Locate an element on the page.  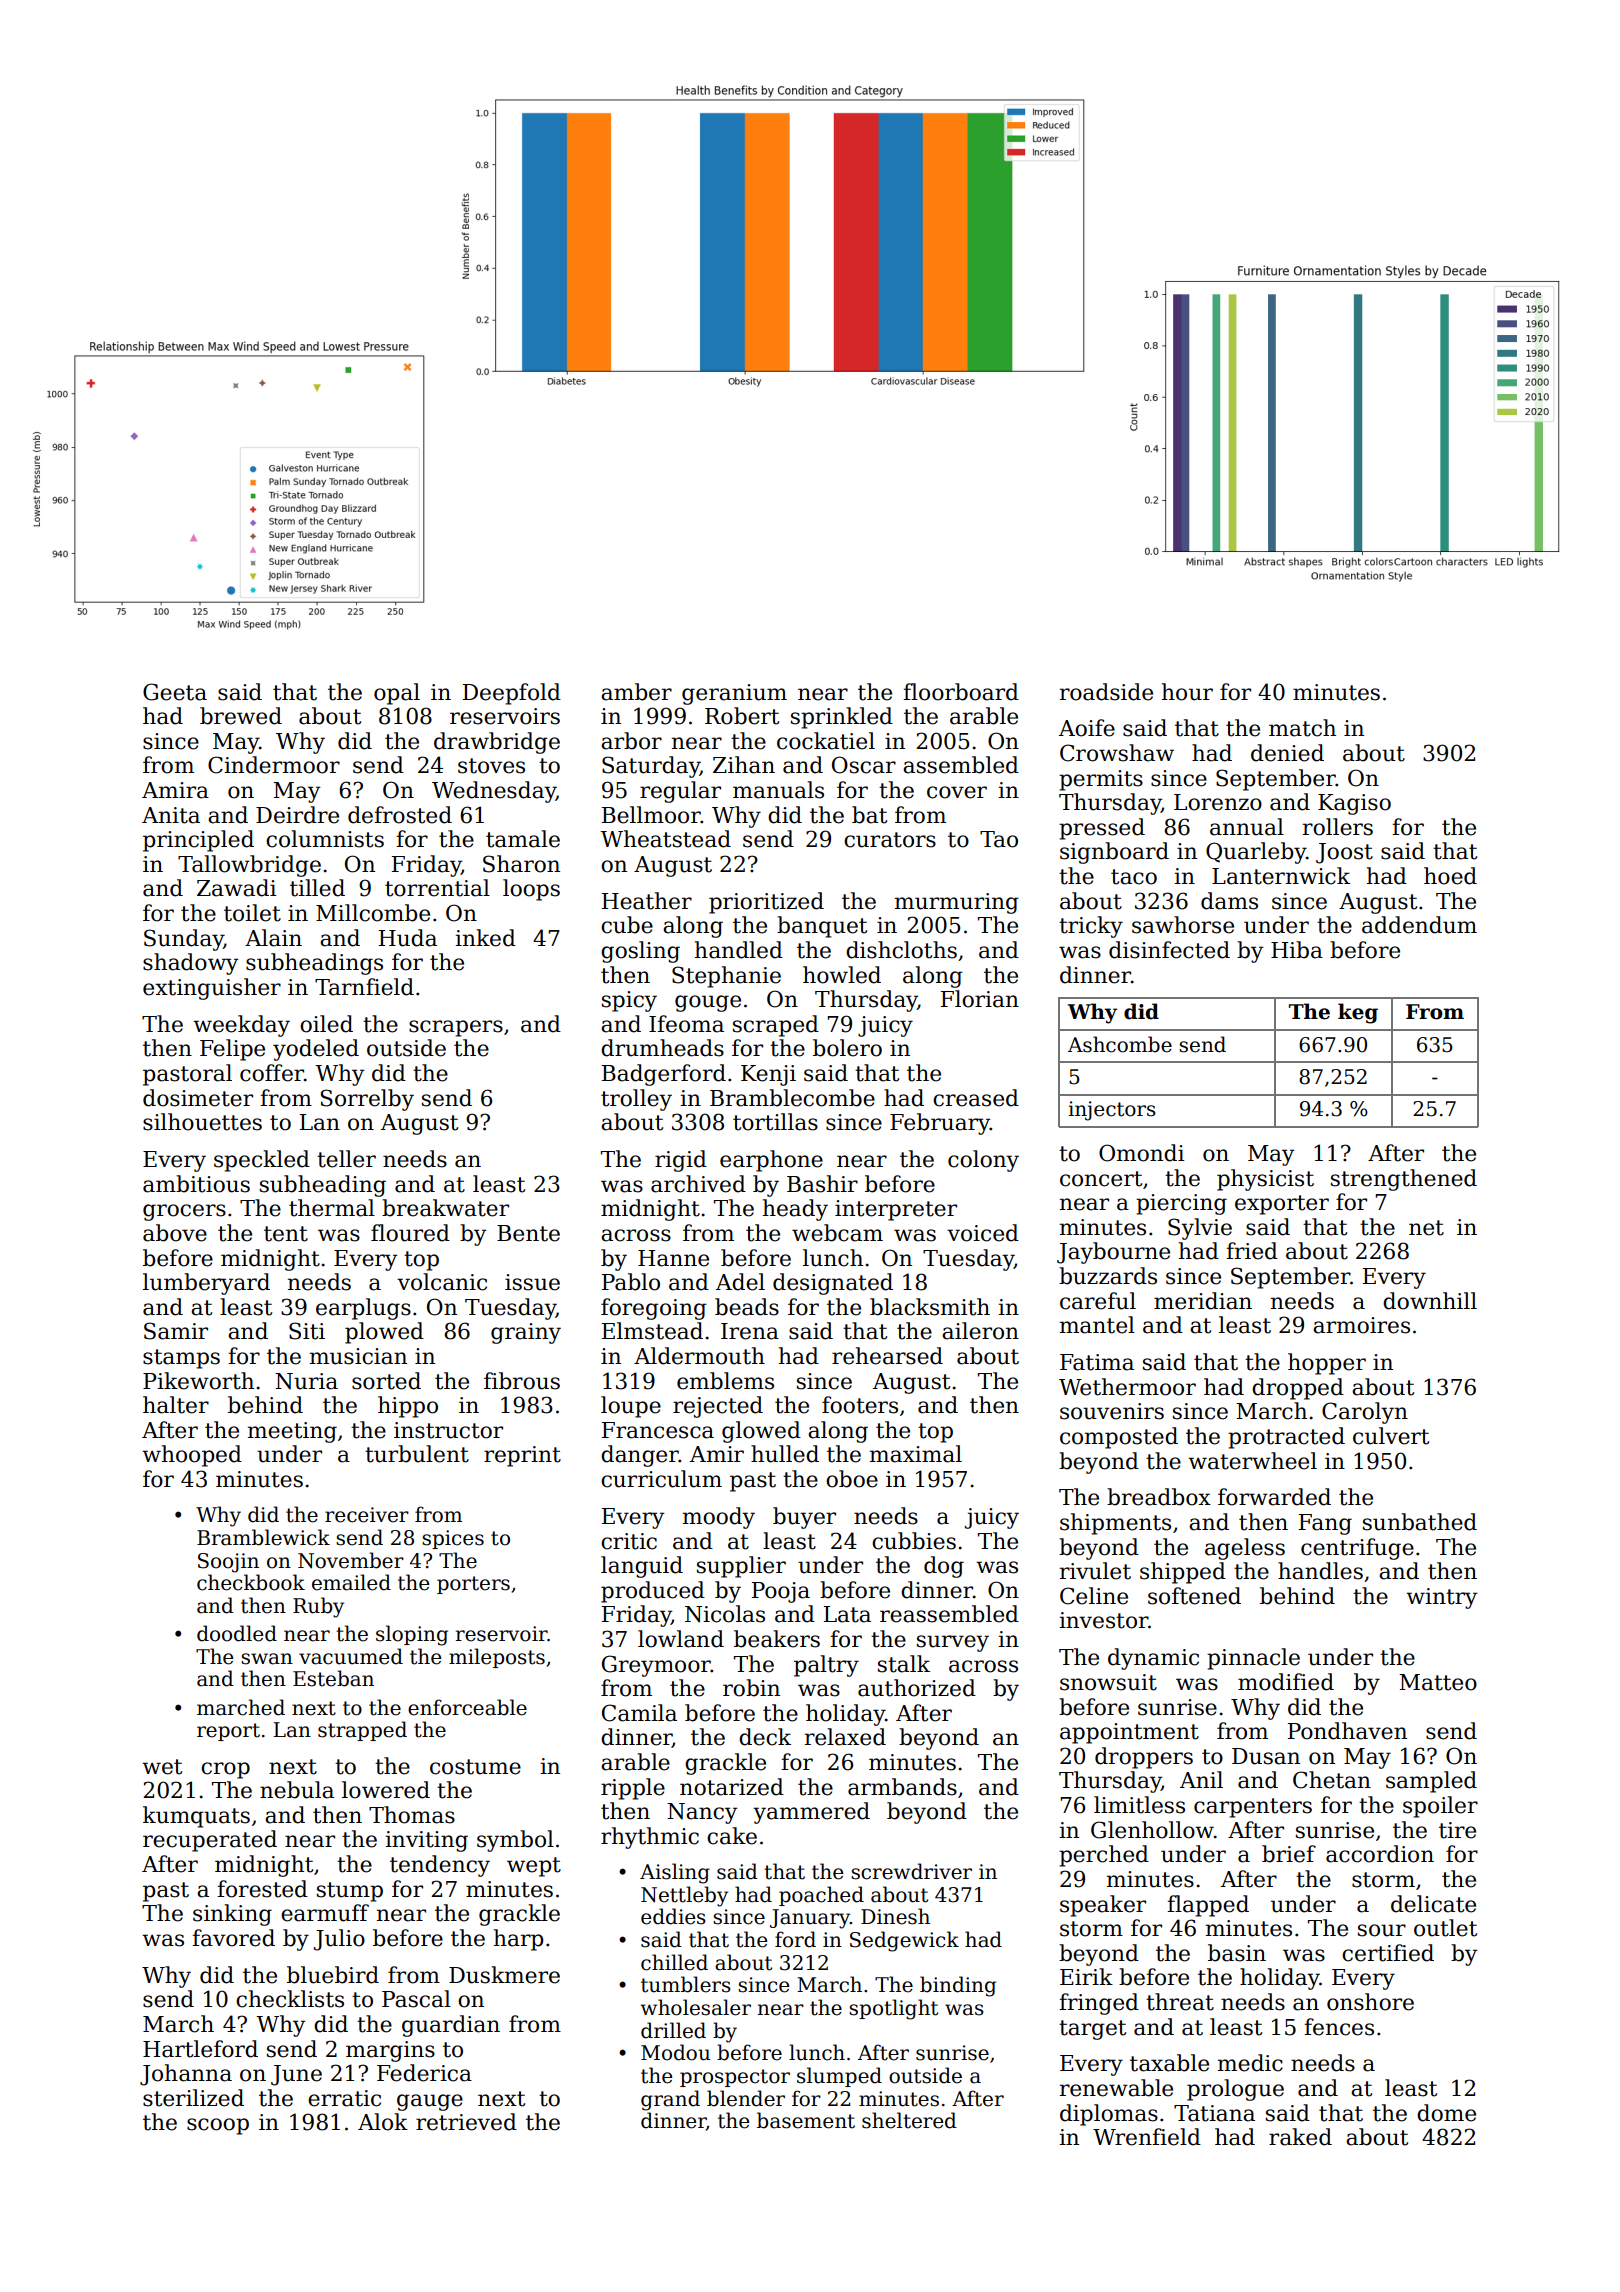
enforceable is located at coordinates (467, 1707).
